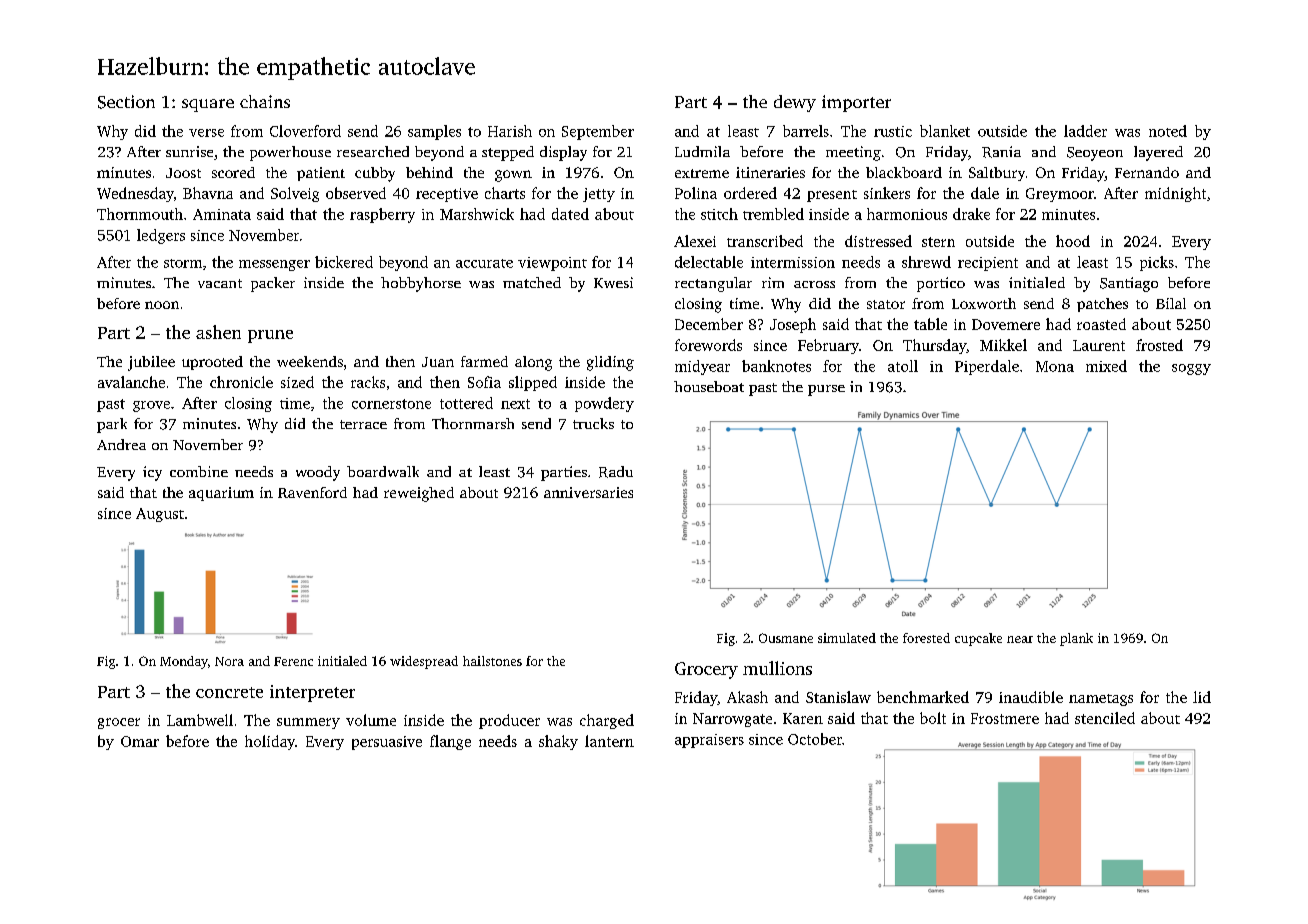 This screenshot has height=924, width=1308. Describe the element at coordinates (515, 404) in the screenshot. I see `next` at that location.
